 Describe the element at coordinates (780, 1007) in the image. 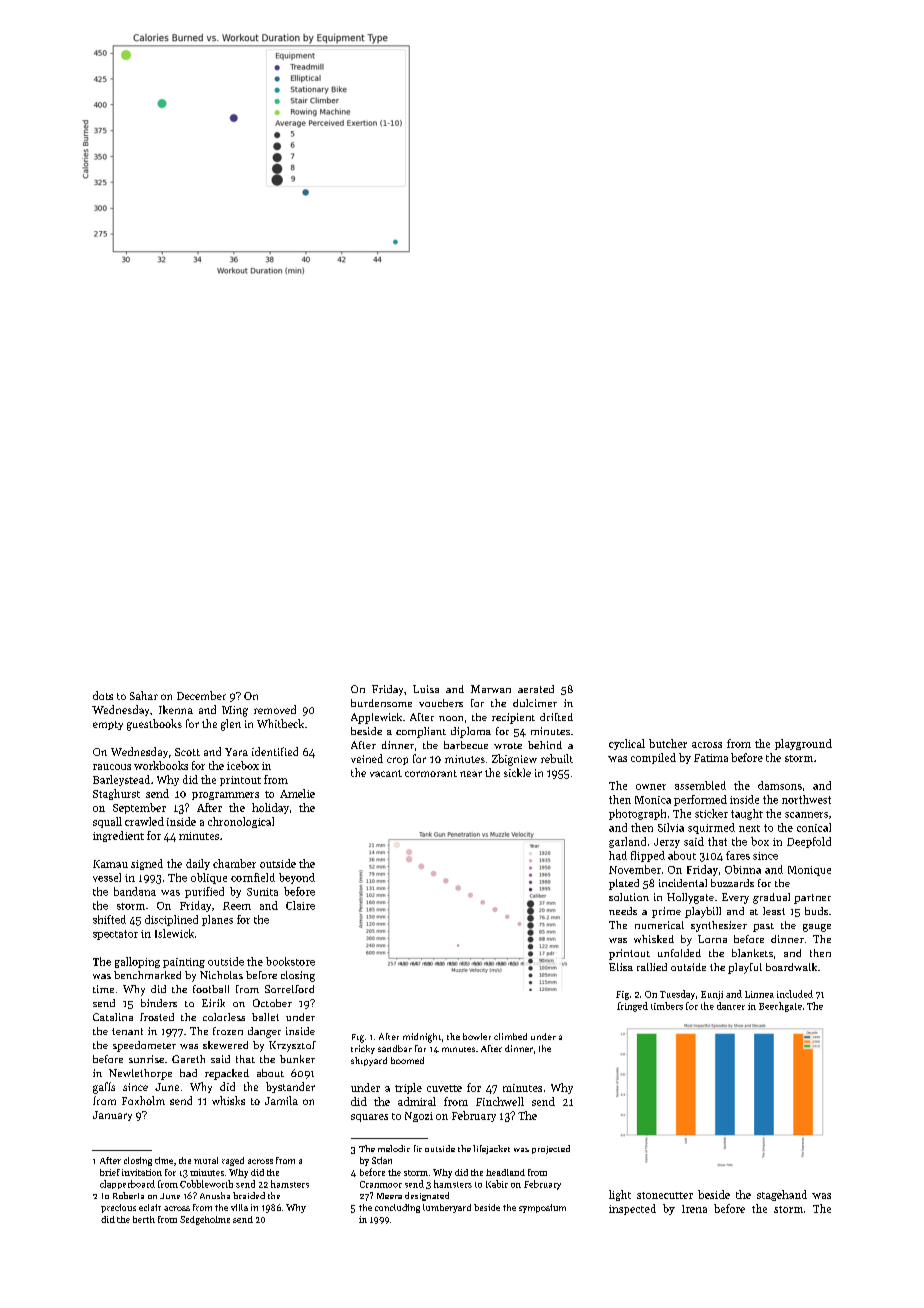

I see `Beechgate` at that location.
